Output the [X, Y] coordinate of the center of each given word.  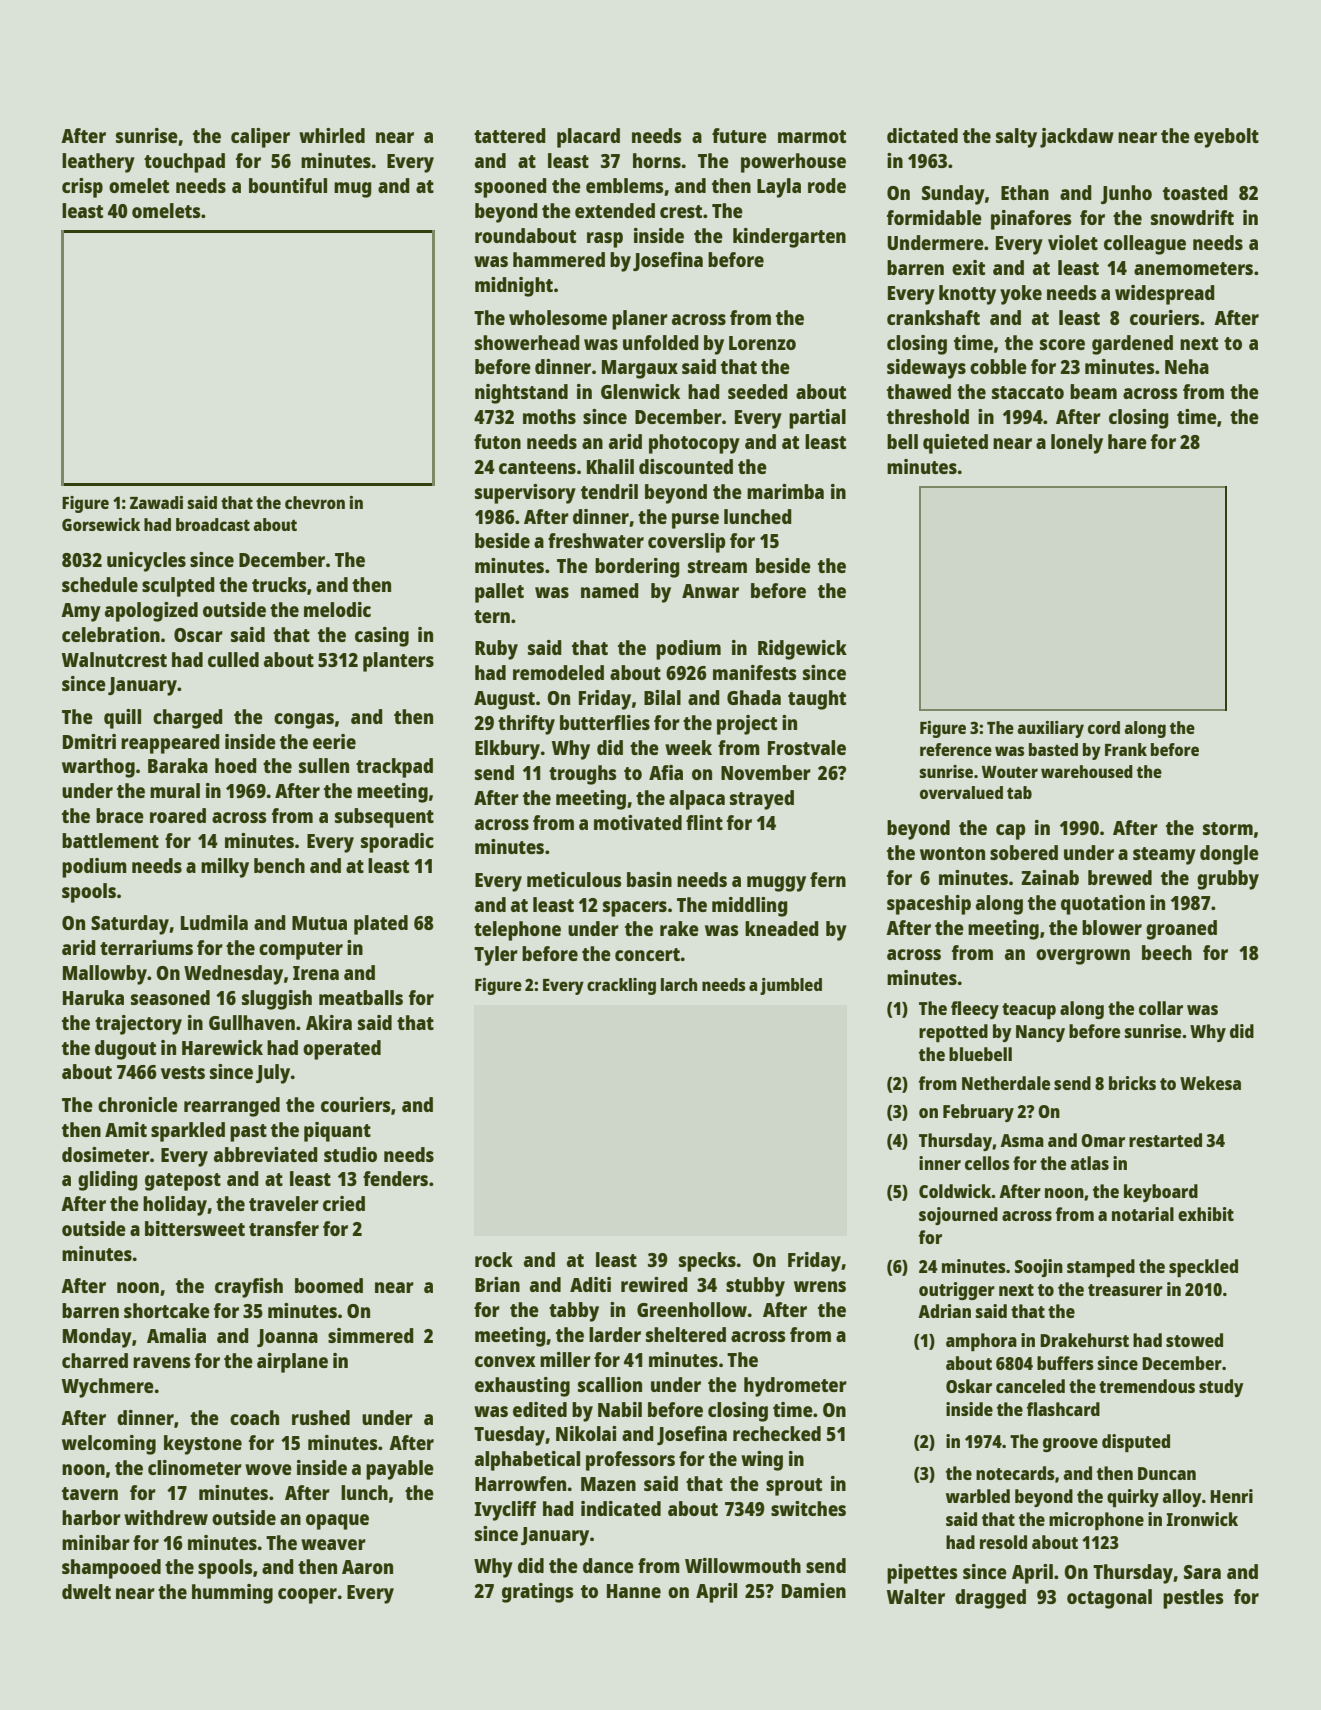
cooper [307, 1596]
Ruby [496, 650]
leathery [98, 163]
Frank [1126, 749]
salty [1016, 138]
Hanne [634, 1591]
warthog [98, 768]
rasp [605, 240]
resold [1003, 1542]
